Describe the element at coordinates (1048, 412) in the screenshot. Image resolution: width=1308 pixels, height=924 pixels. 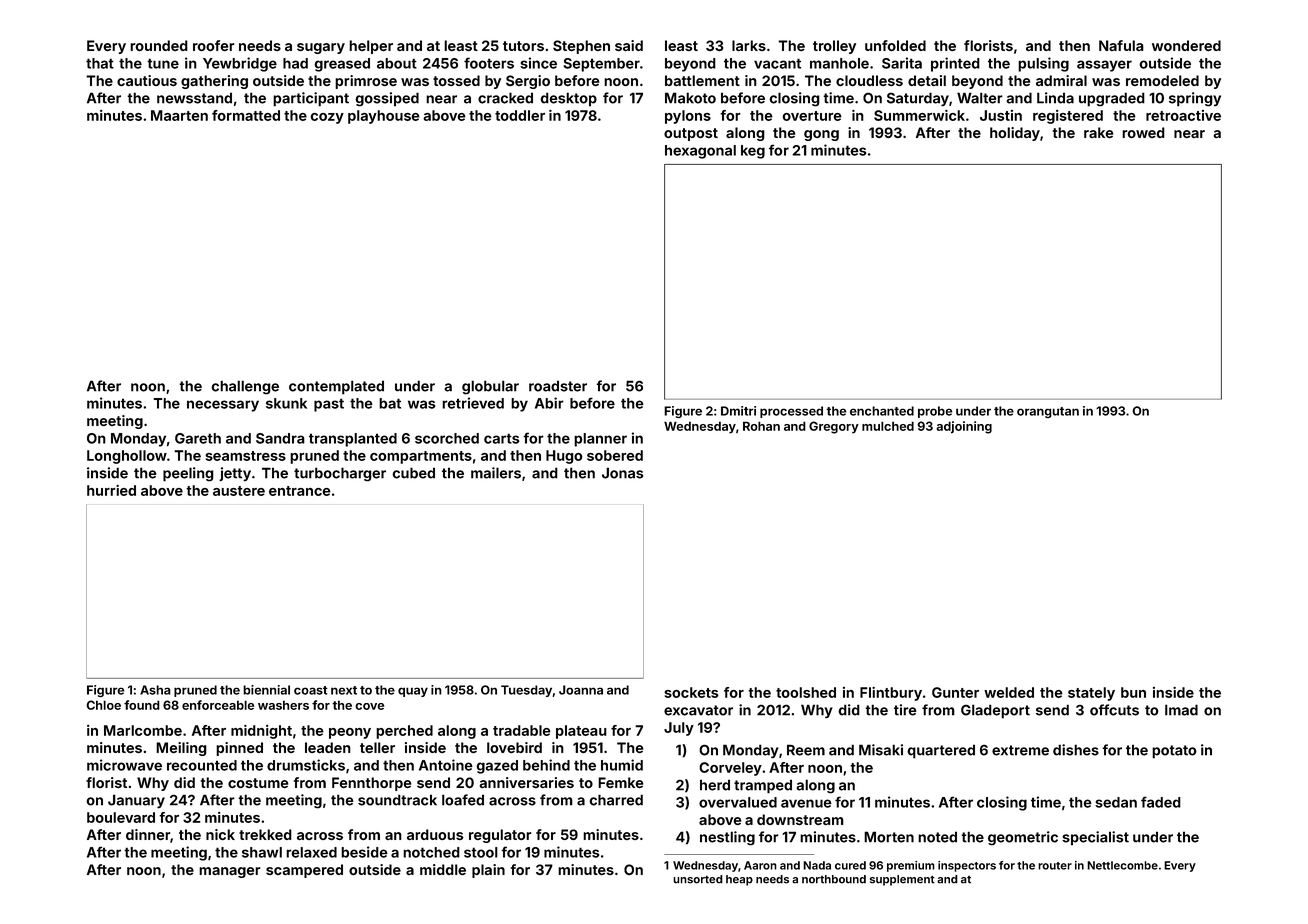
I see `orangutan` at that location.
